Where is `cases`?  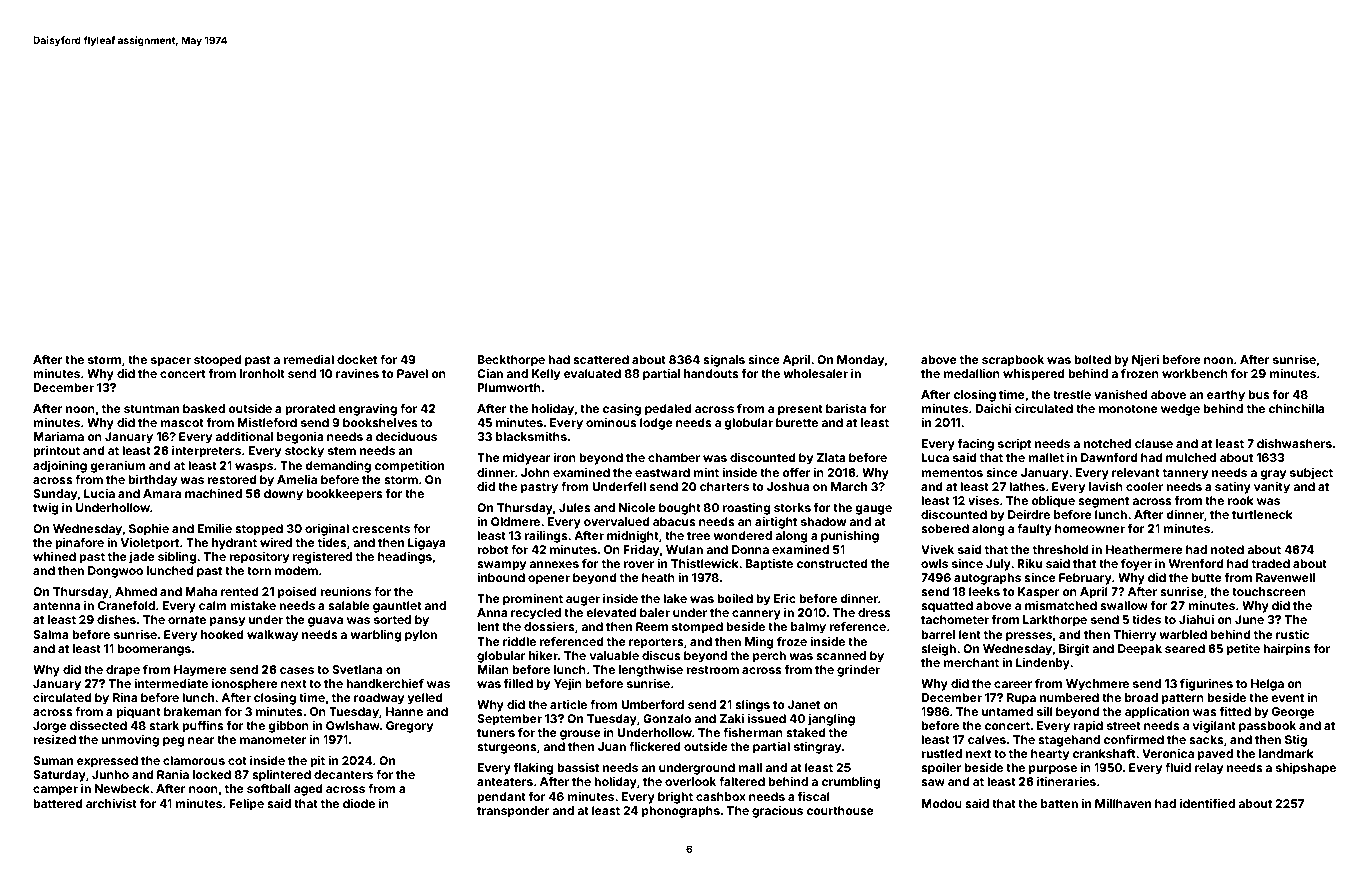 cases is located at coordinates (297, 670).
